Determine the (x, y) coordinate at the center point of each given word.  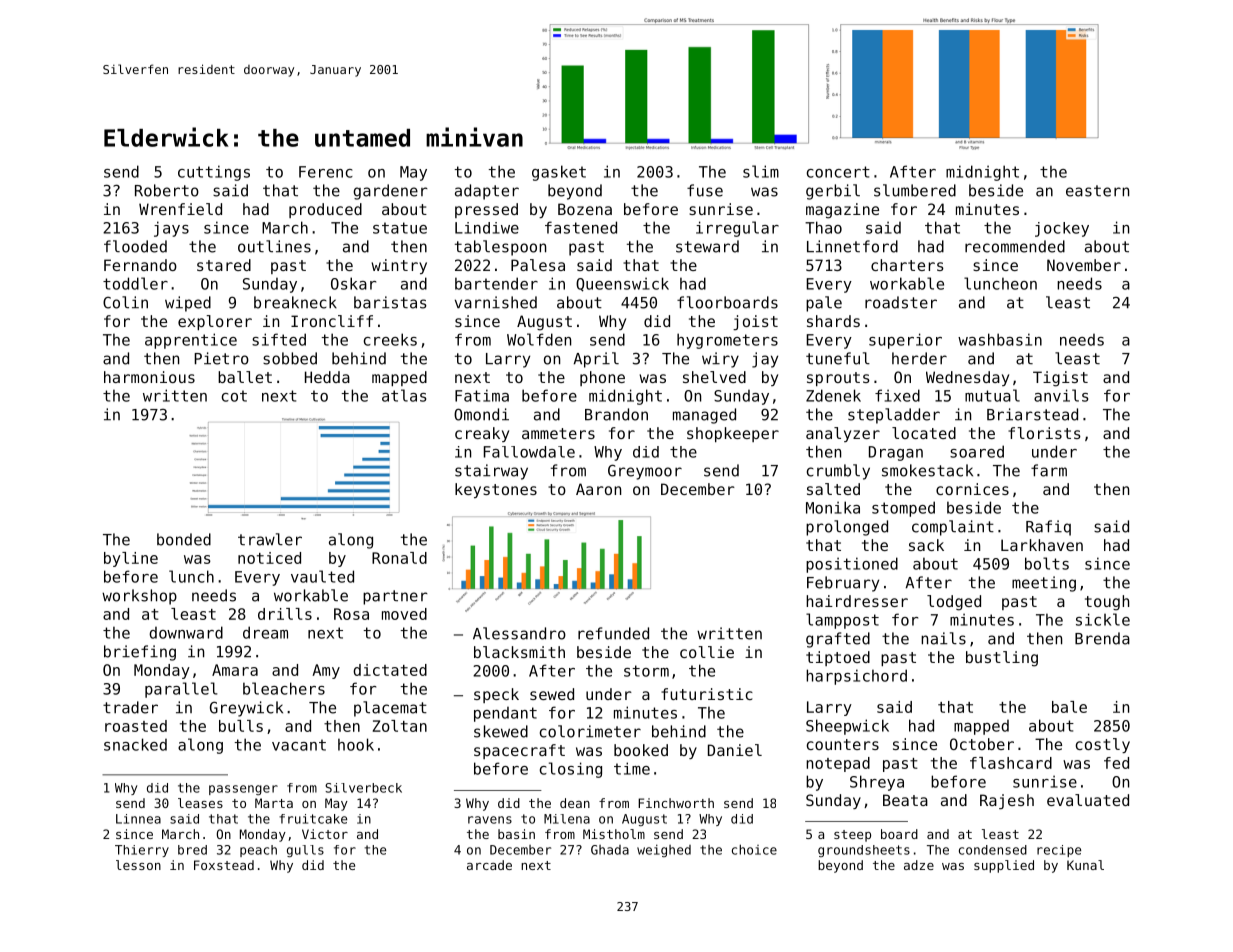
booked (641, 750)
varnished (496, 302)
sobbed (290, 358)
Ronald (399, 558)
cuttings (214, 173)
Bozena (585, 209)
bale (1069, 707)
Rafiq (1048, 528)
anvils (1061, 395)
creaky (482, 434)
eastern (1097, 191)
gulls (305, 851)
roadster (901, 302)
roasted (136, 726)
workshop (139, 597)
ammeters (558, 433)
